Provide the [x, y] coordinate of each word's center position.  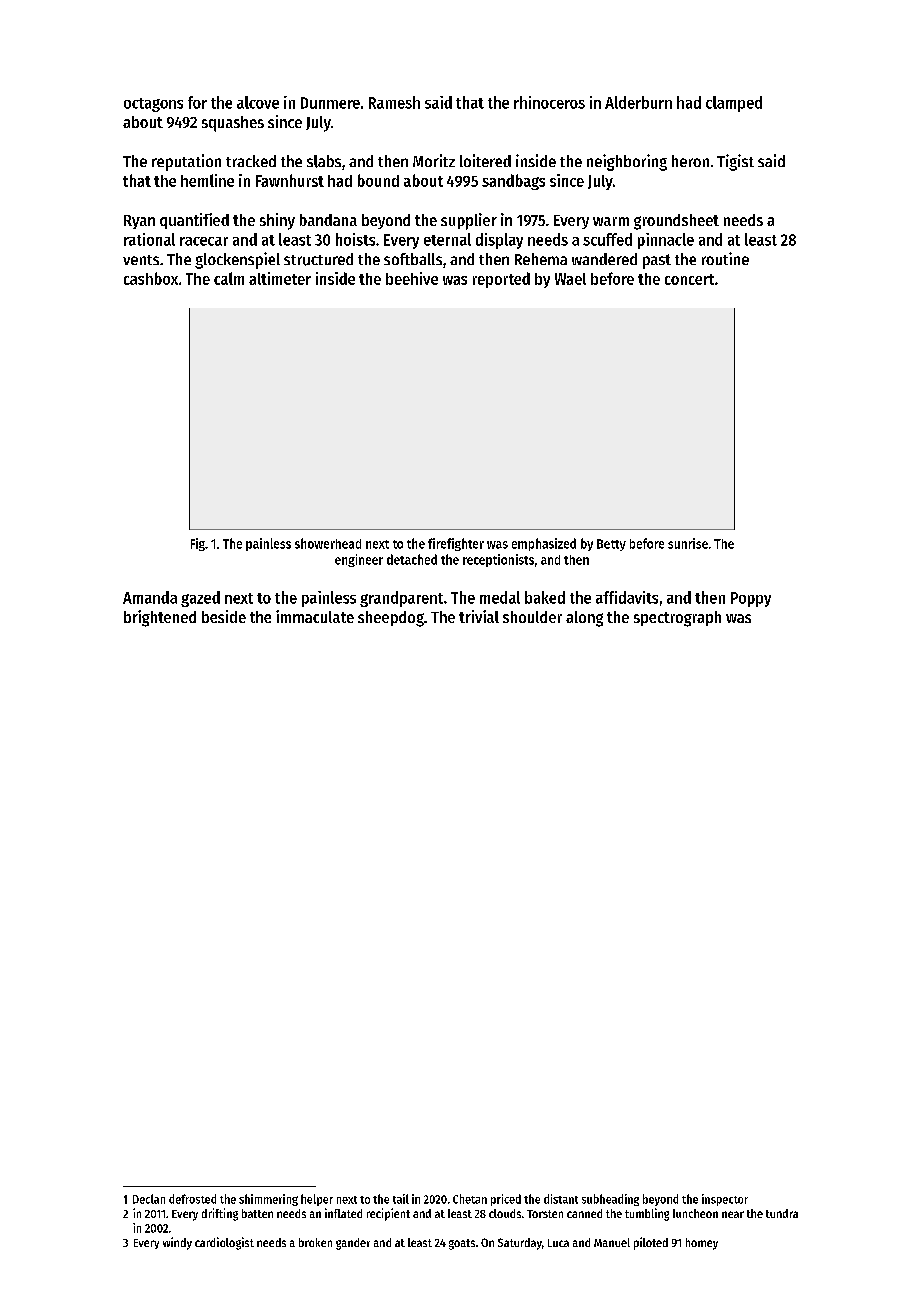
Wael [570, 279]
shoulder [532, 617]
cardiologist [224, 1243]
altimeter [280, 278]
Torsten [545, 1214]
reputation [186, 162]
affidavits [627, 597]
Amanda [150, 597]
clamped [734, 104]
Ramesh [394, 102]
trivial [479, 616]
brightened [160, 618]
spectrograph [677, 619]
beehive [412, 278]
